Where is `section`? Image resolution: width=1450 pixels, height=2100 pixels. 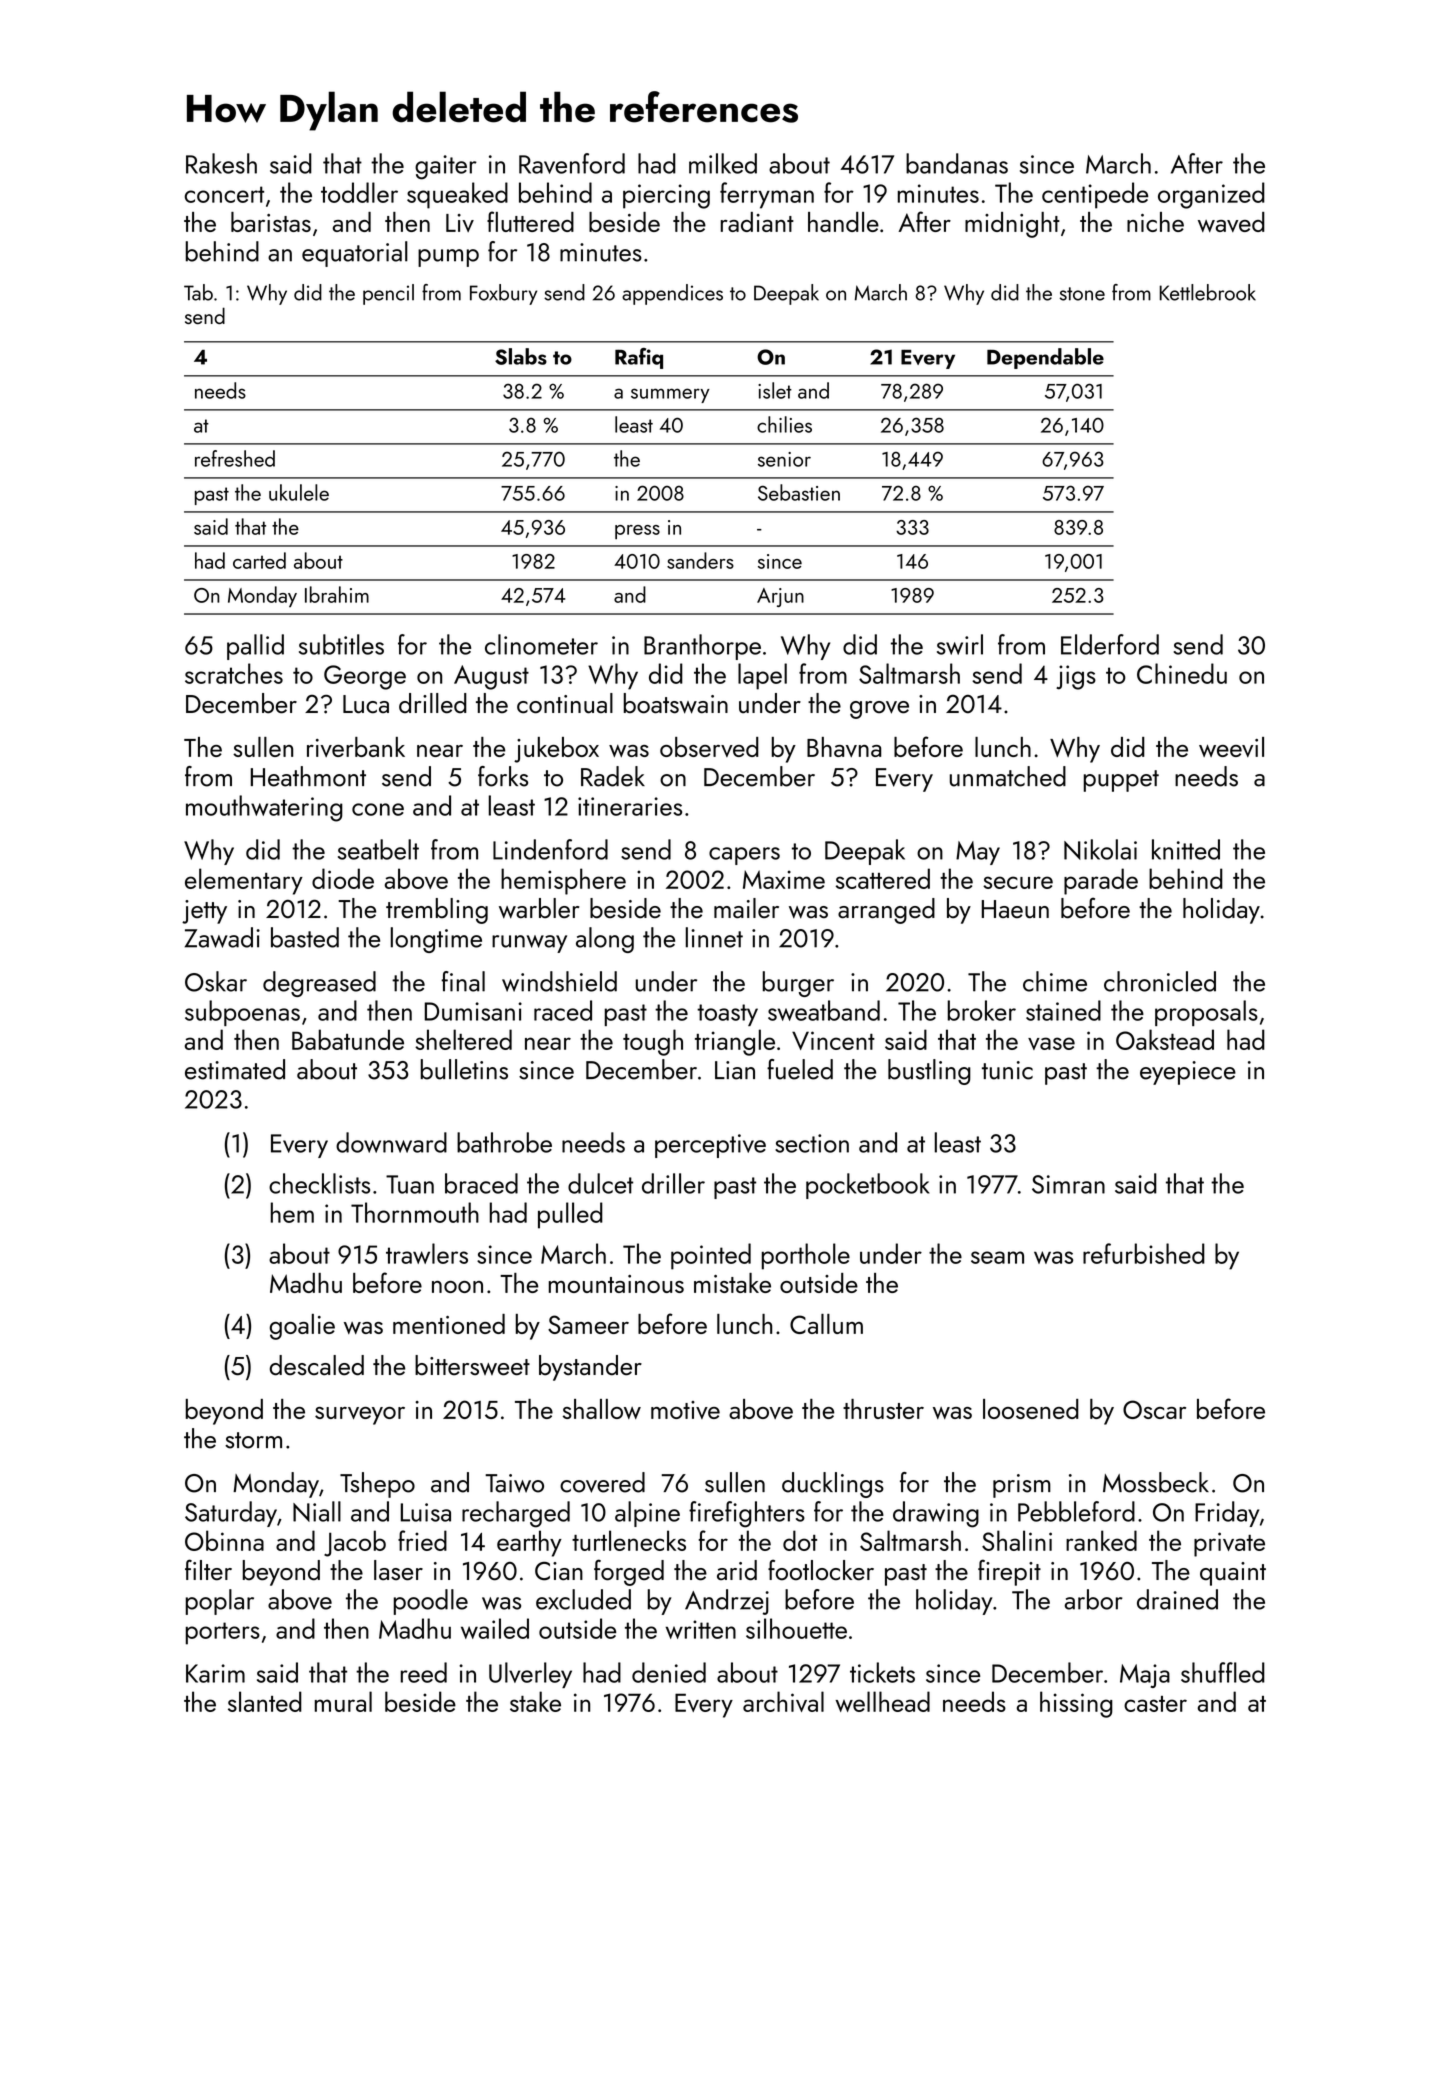
section is located at coordinates (812, 1143).
